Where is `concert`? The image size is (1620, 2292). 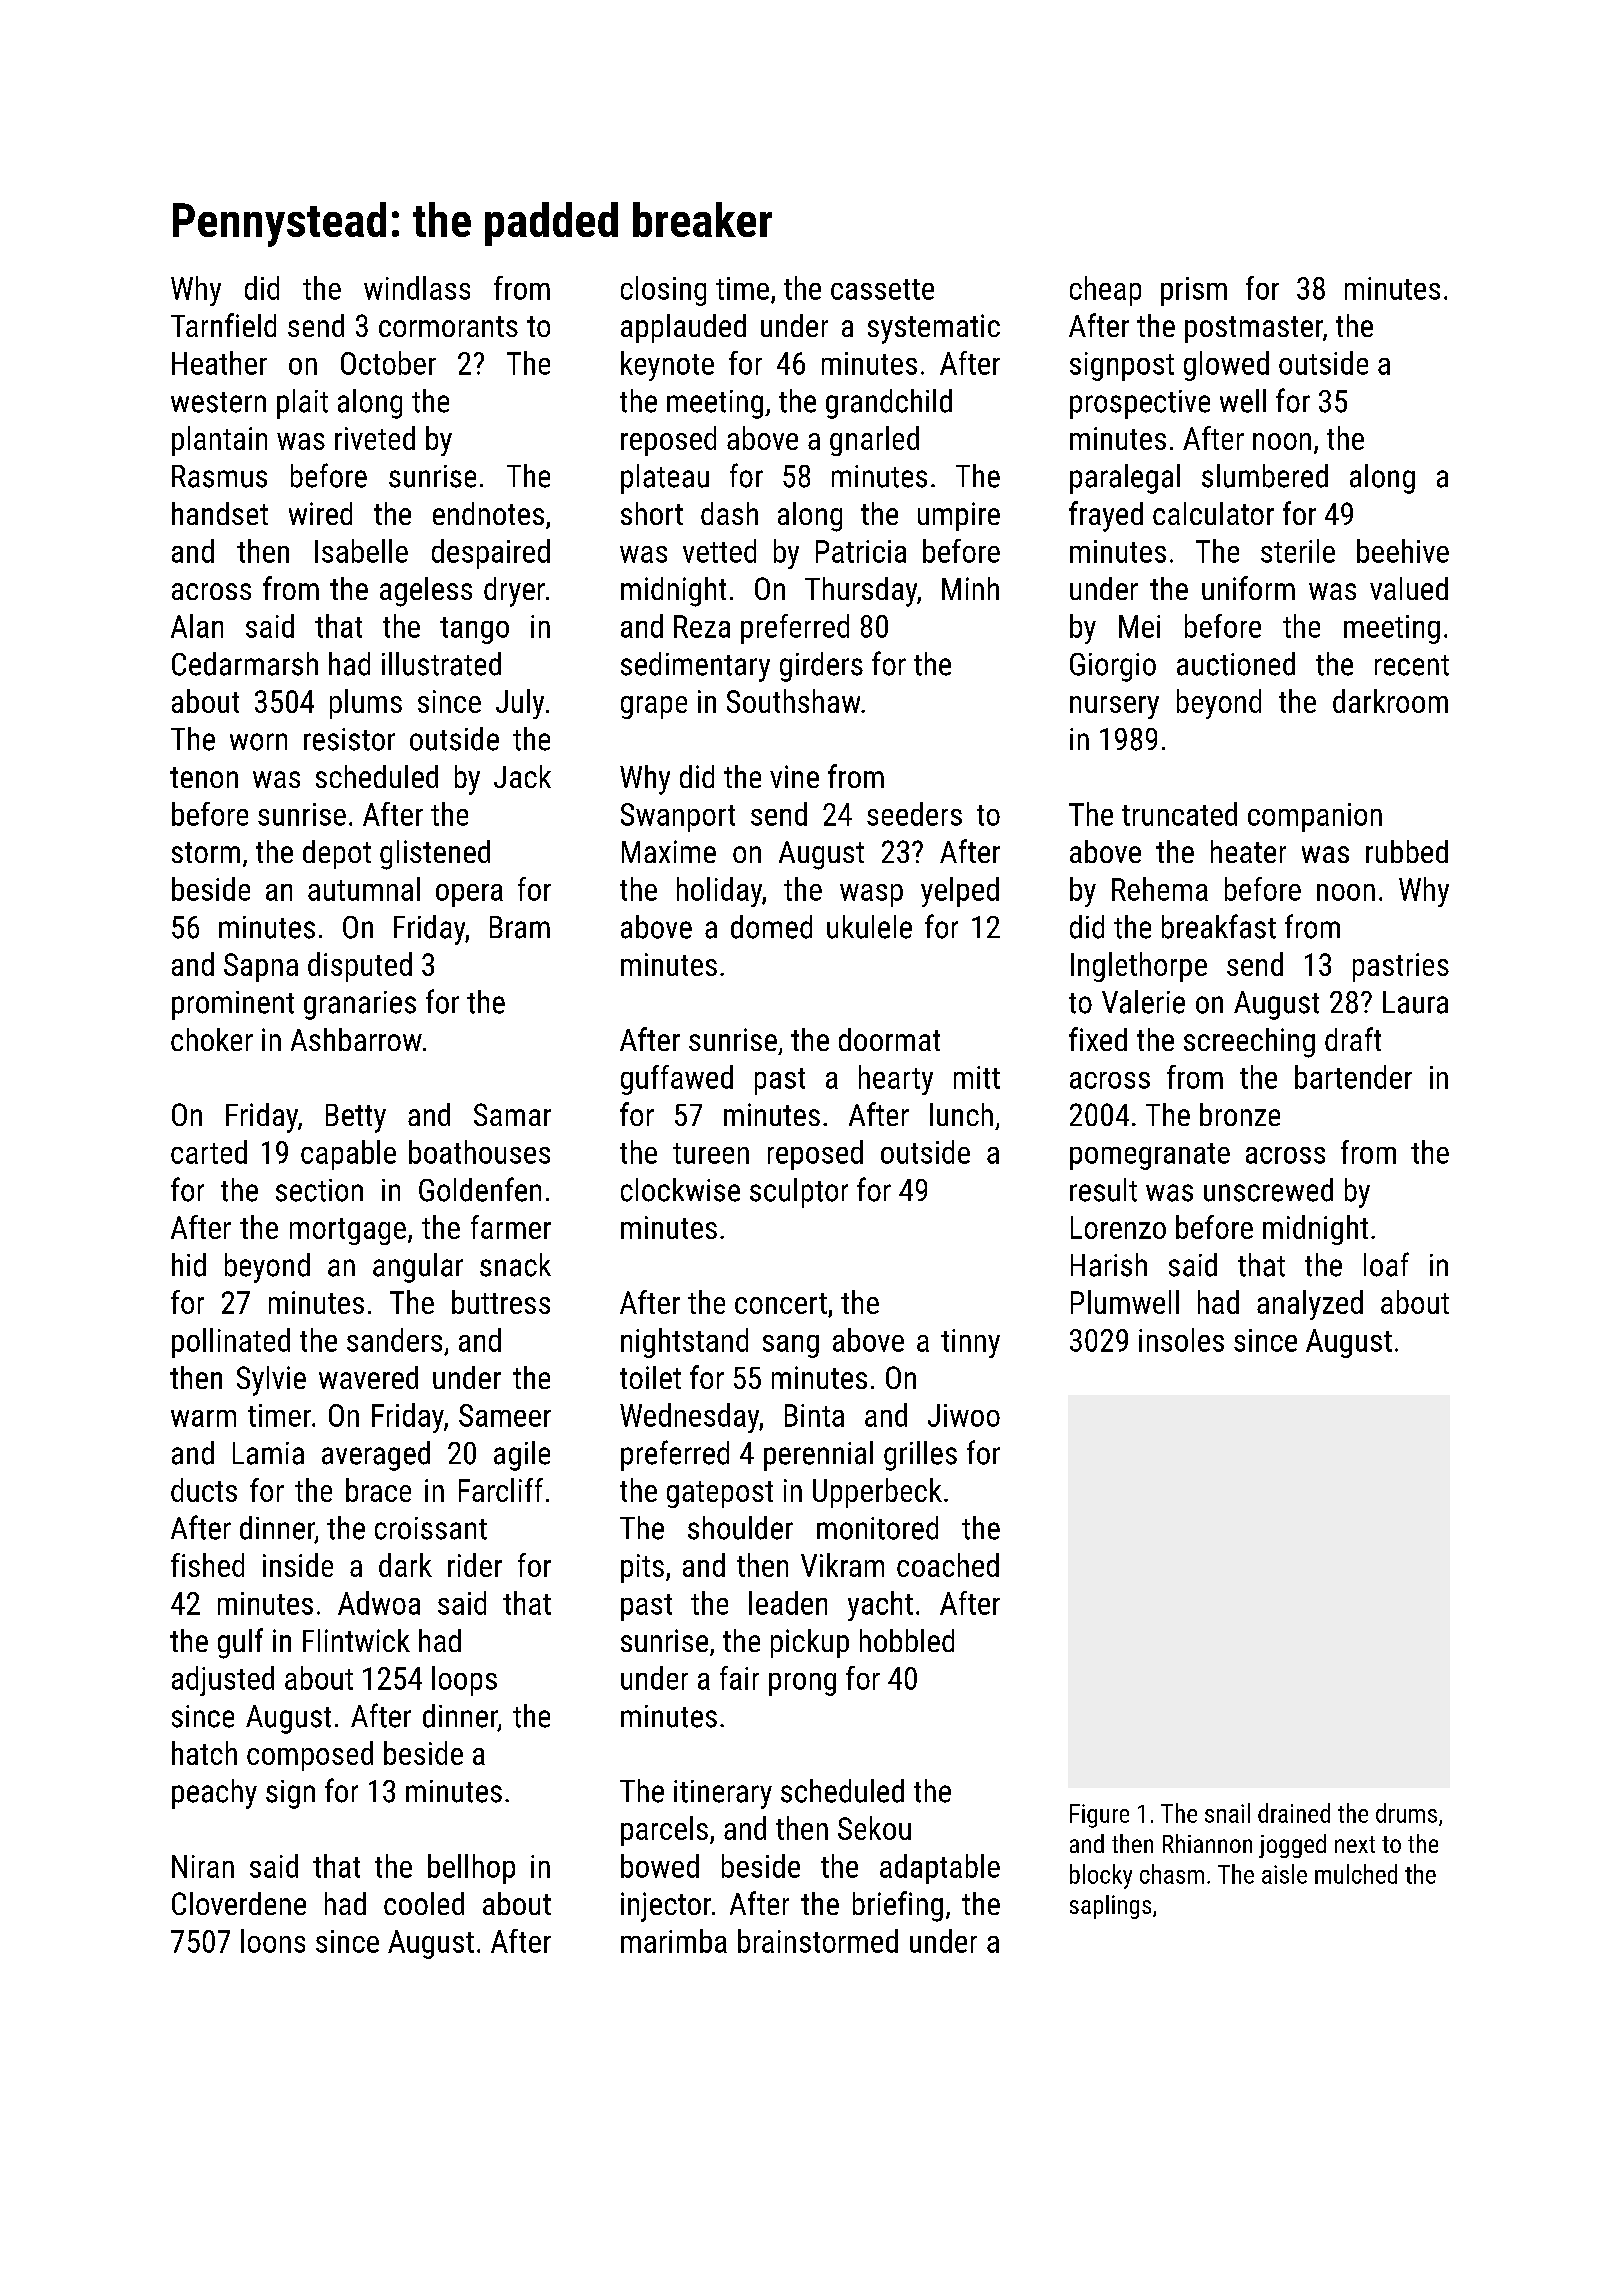
concert is located at coordinates (781, 1303).
